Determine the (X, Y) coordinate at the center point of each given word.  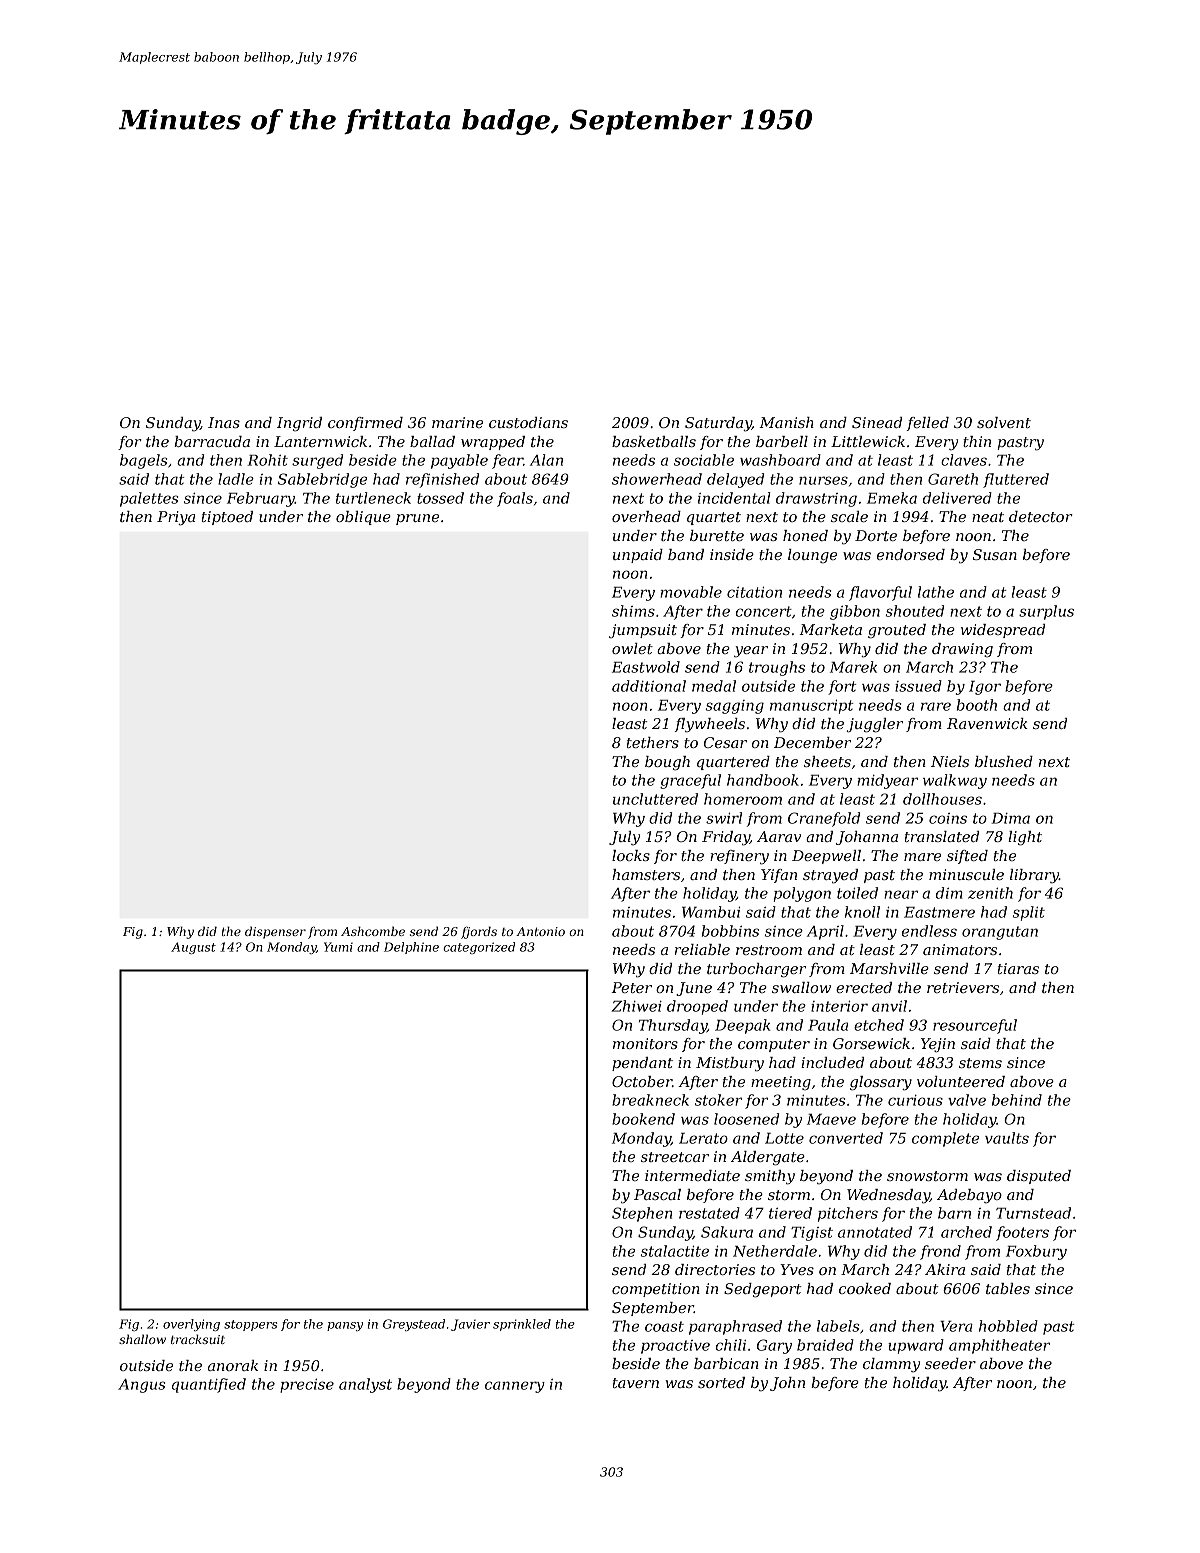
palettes (149, 499)
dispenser (275, 932)
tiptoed (227, 518)
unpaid (638, 556)
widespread (1003, 631)
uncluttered (655, 799)
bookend (643, 1119)
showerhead (657, 479)
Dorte (876, 535)
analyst (365, 1385)
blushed (1004, 761)
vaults (1007, 1138)
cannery (515, 1387)
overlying (191, 1325)
